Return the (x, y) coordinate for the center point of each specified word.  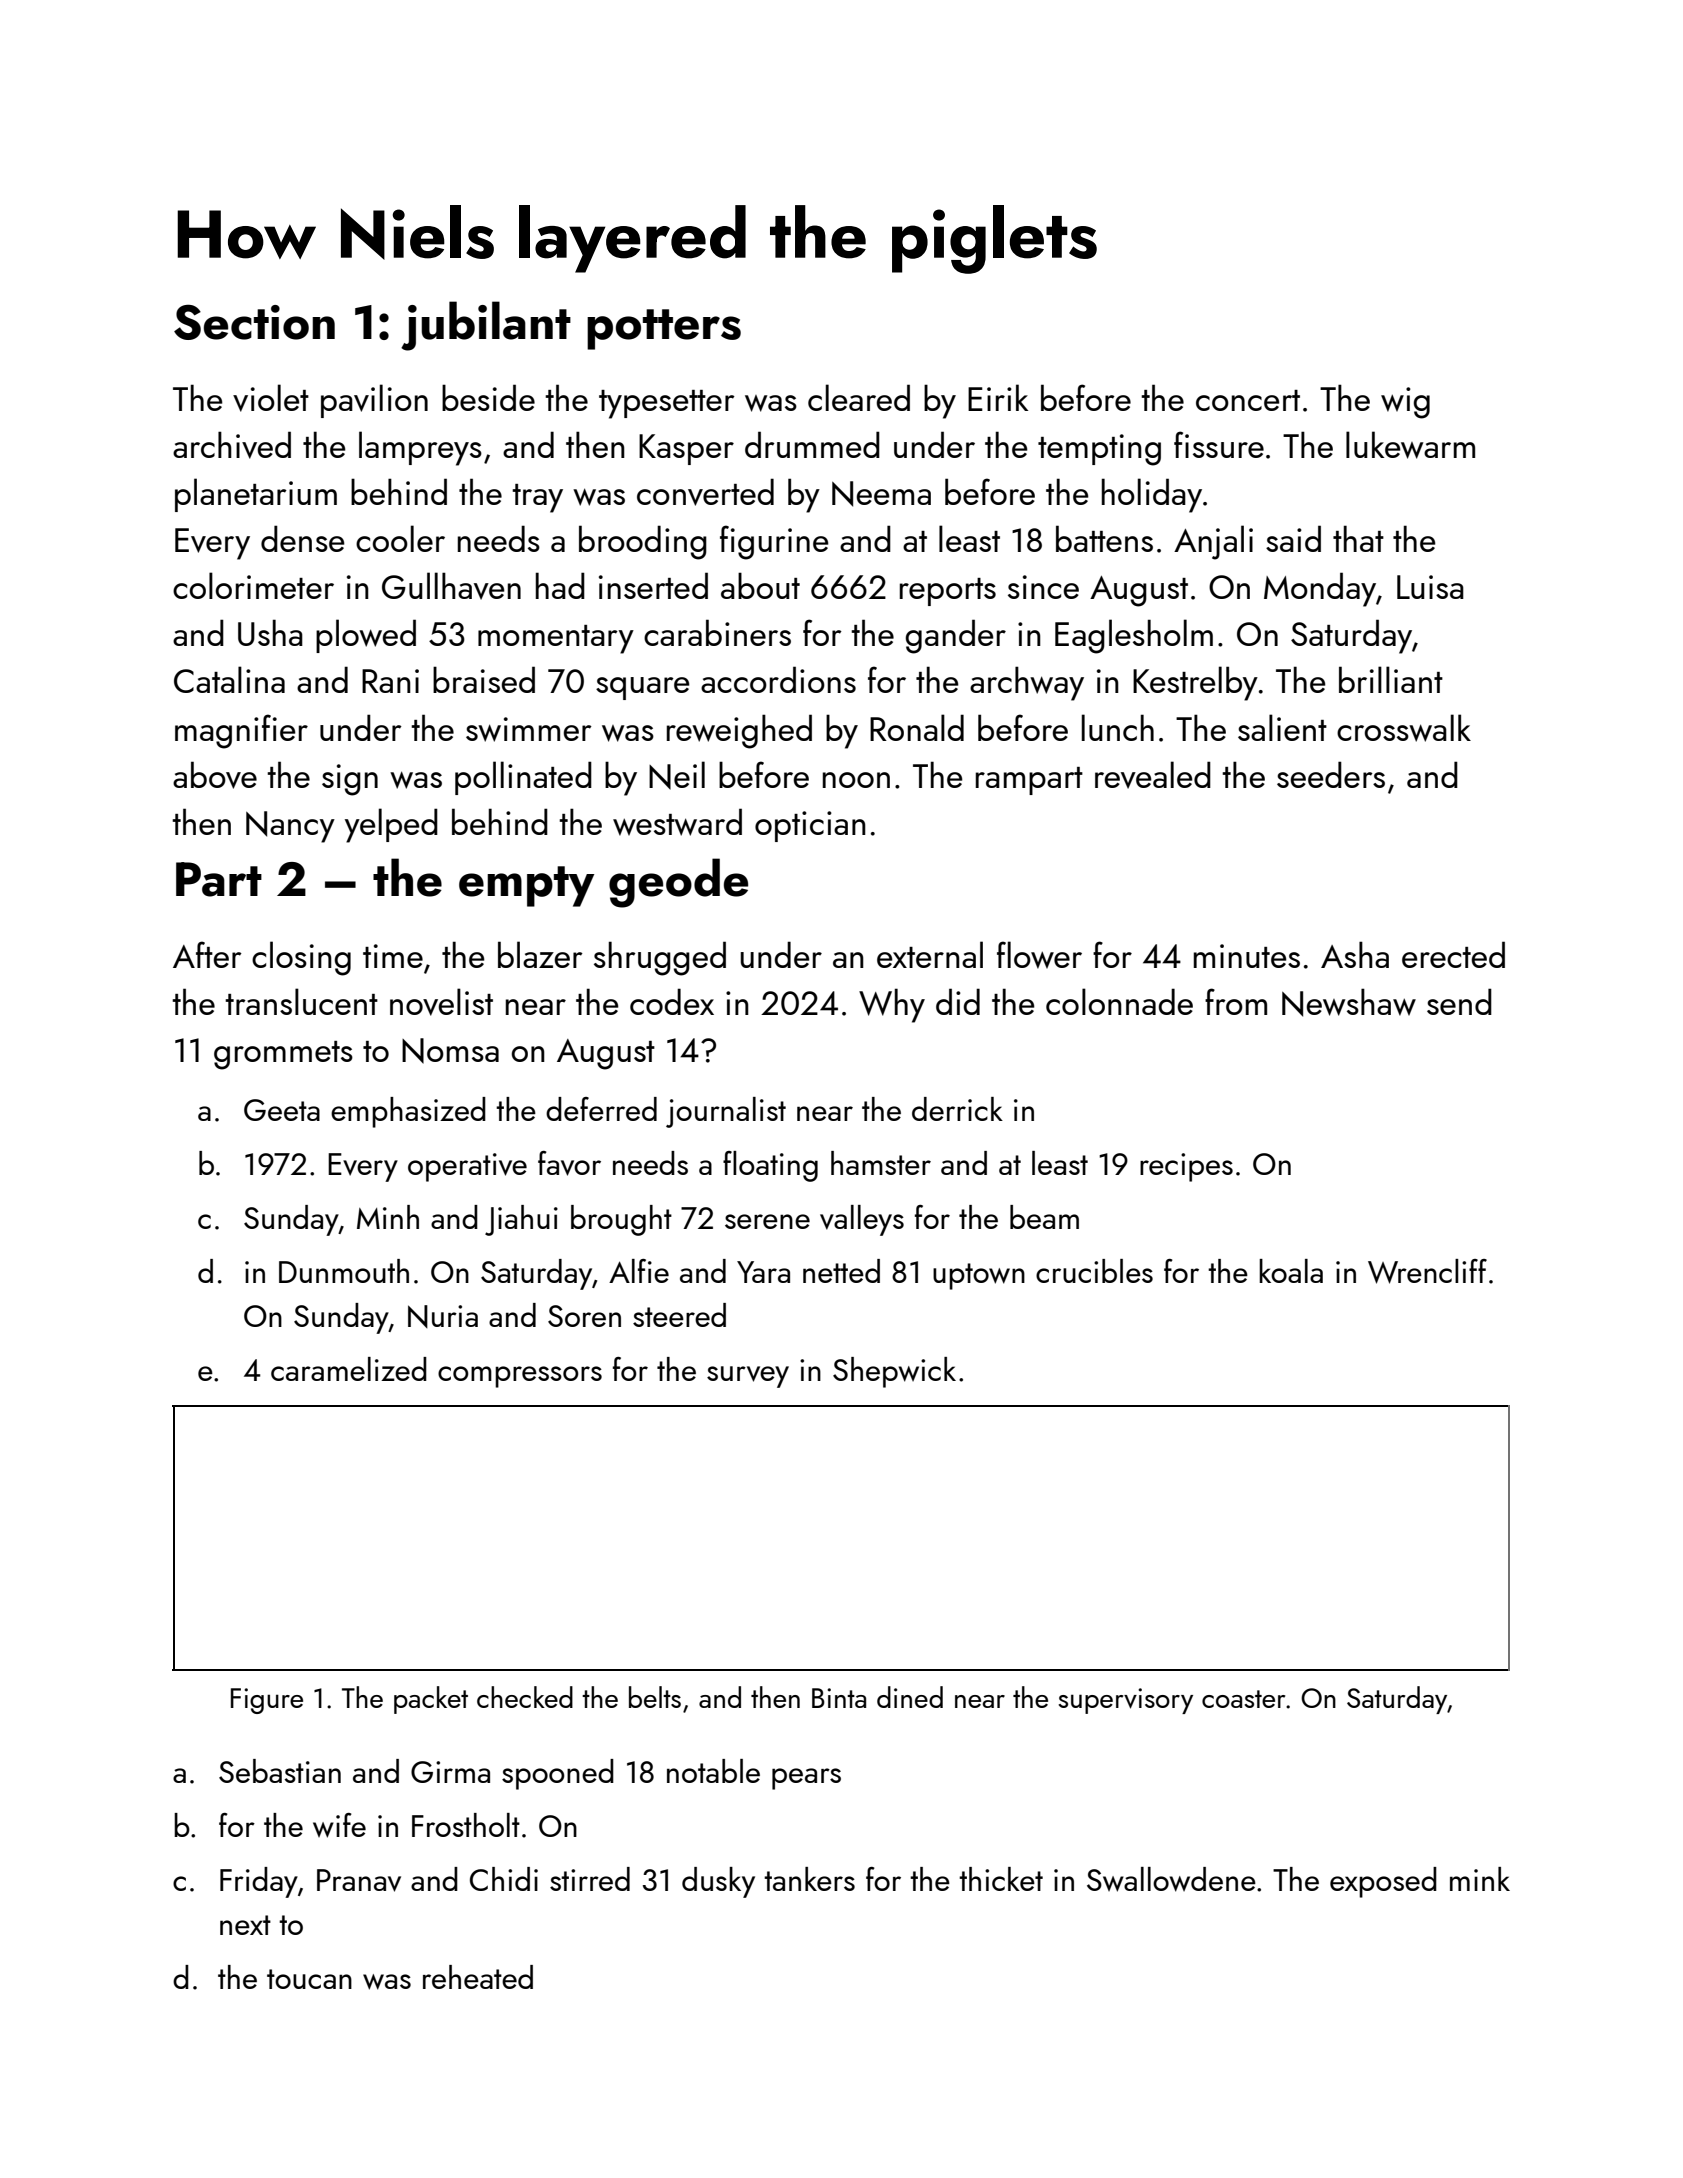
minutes (1247, 956)
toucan (309, 1979)
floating (770, 1166)
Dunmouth (344, 1271)
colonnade (1119, 1001)
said (1293, 538)
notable (713, 1771)
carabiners (717, 632)
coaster (1243, 1699)
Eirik (998, 397)
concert (1248, 400)
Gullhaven (451, 586)
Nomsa (450, 1051)
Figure (267, 1701)
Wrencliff (1427, 1271)
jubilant (486, 326)
